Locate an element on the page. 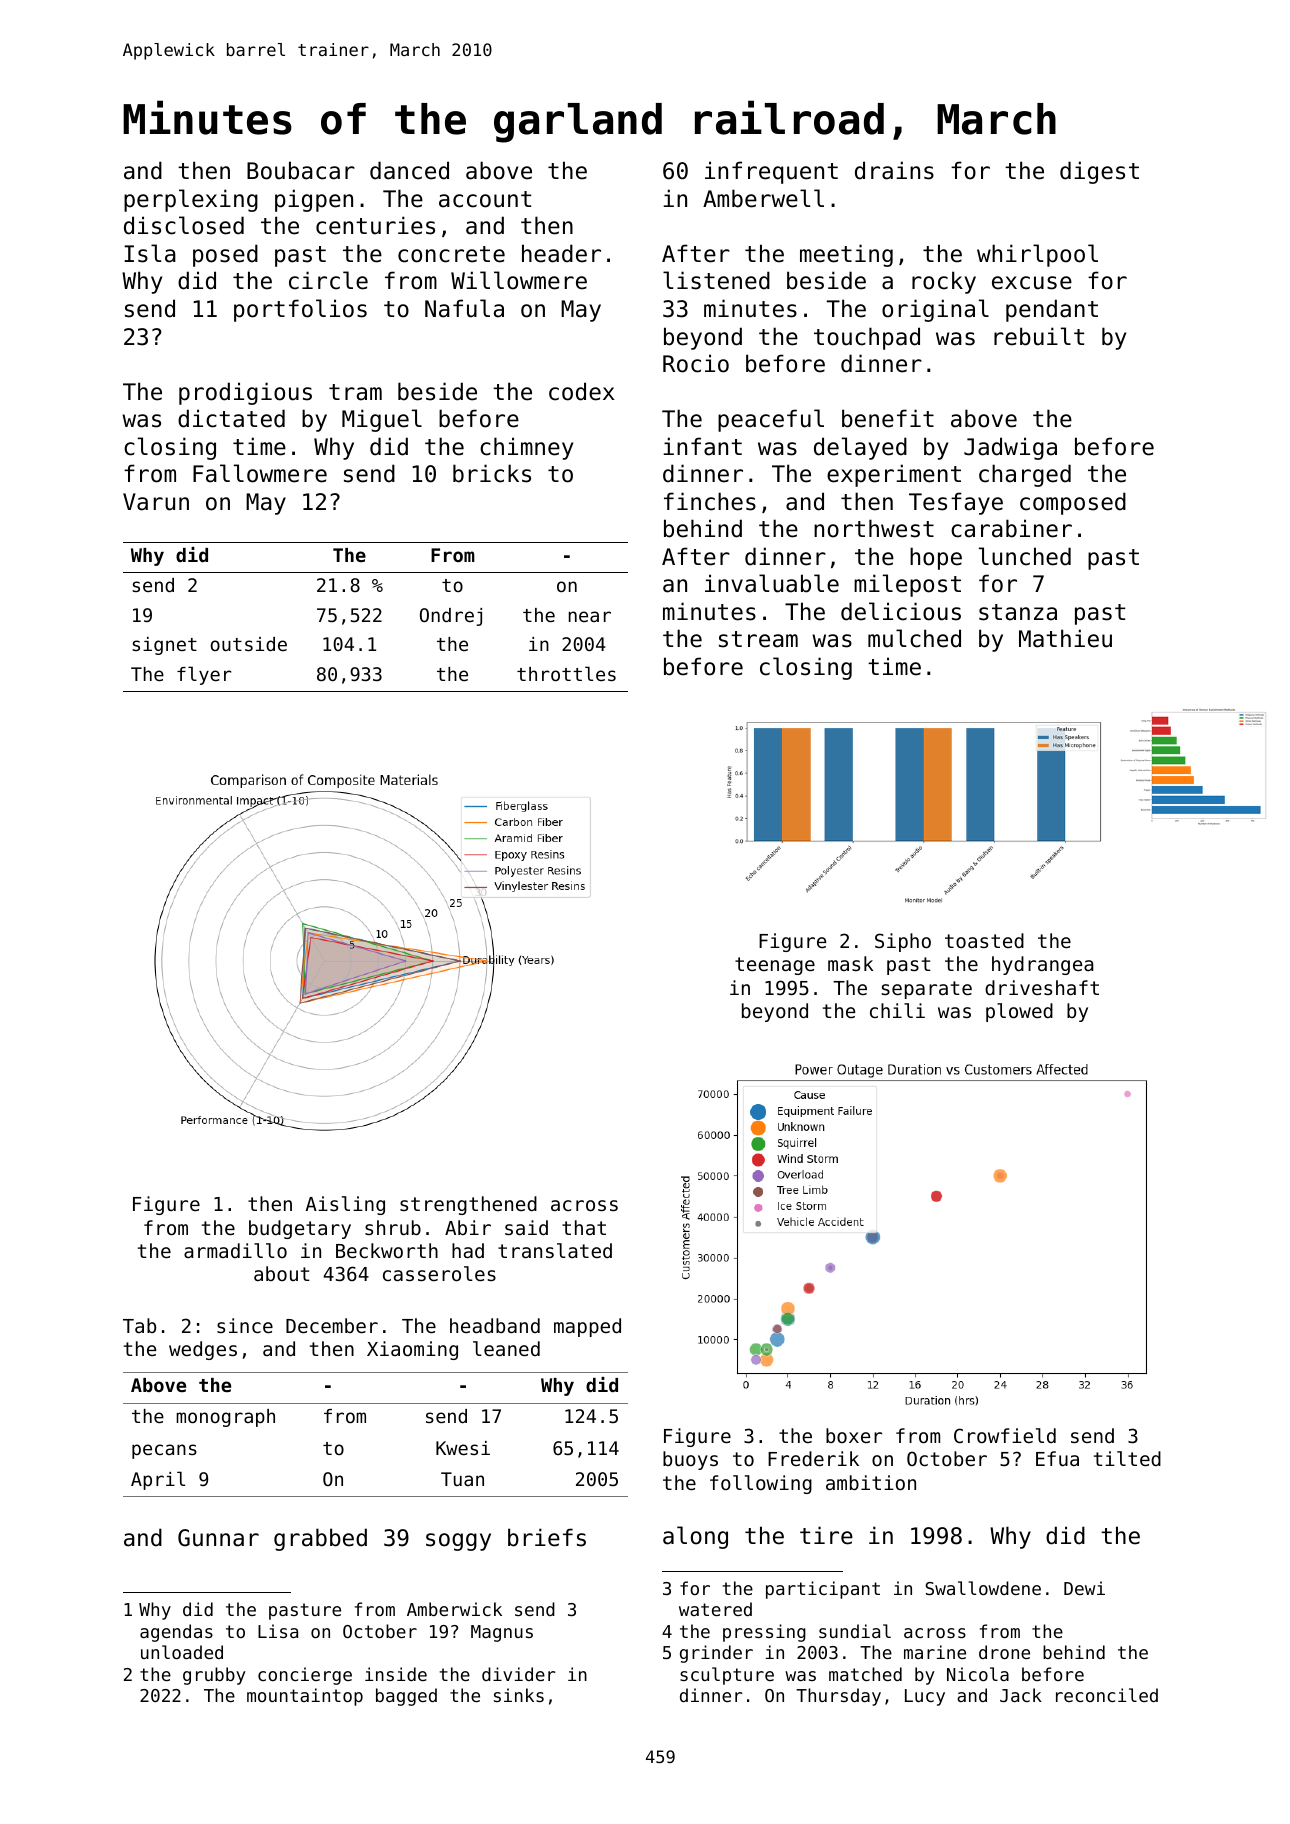 The image size is (1290, 1824). along is located at coordinates (695, 1537).
